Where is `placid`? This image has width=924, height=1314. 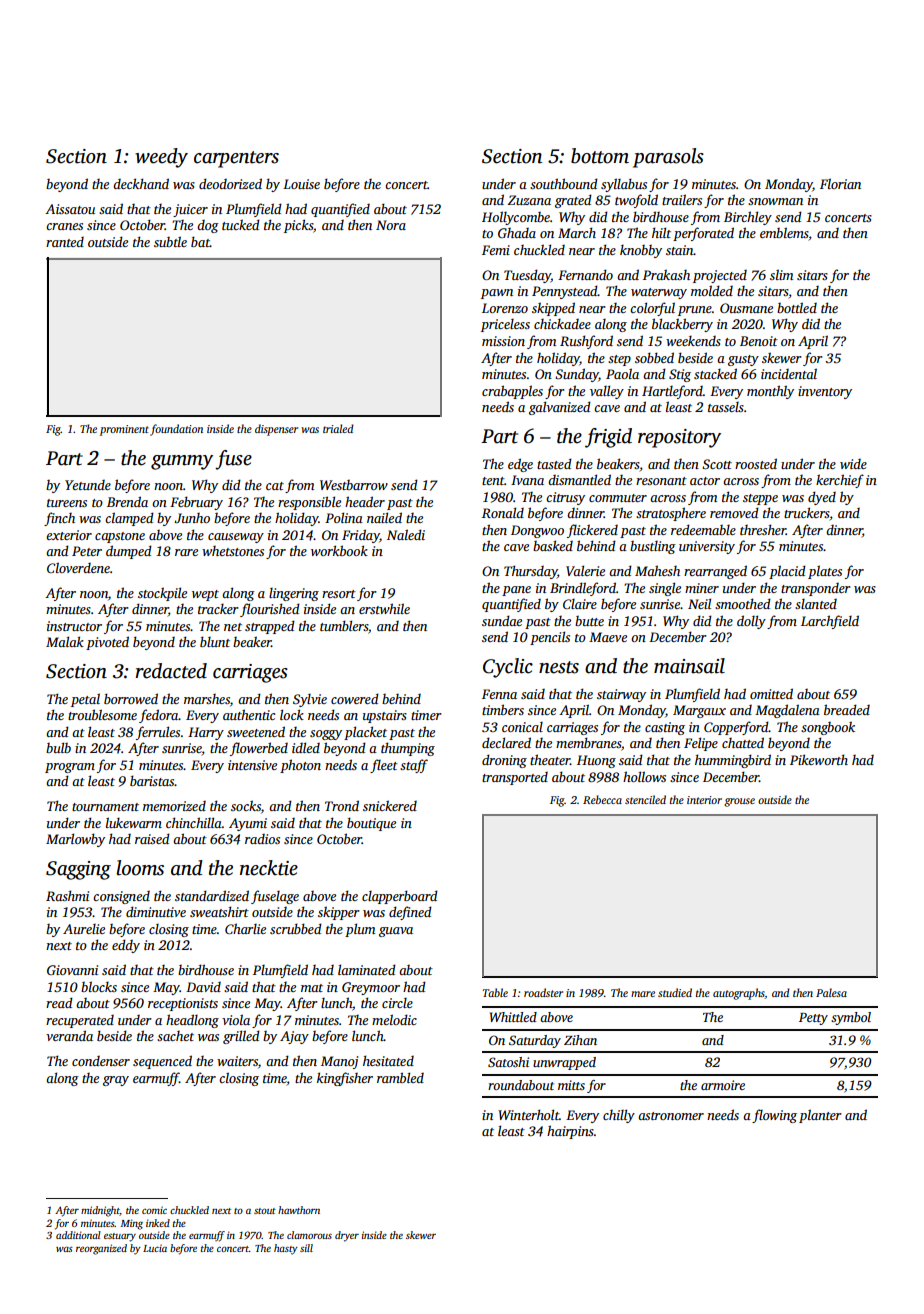 placid is located at coordinates (787, 572).
